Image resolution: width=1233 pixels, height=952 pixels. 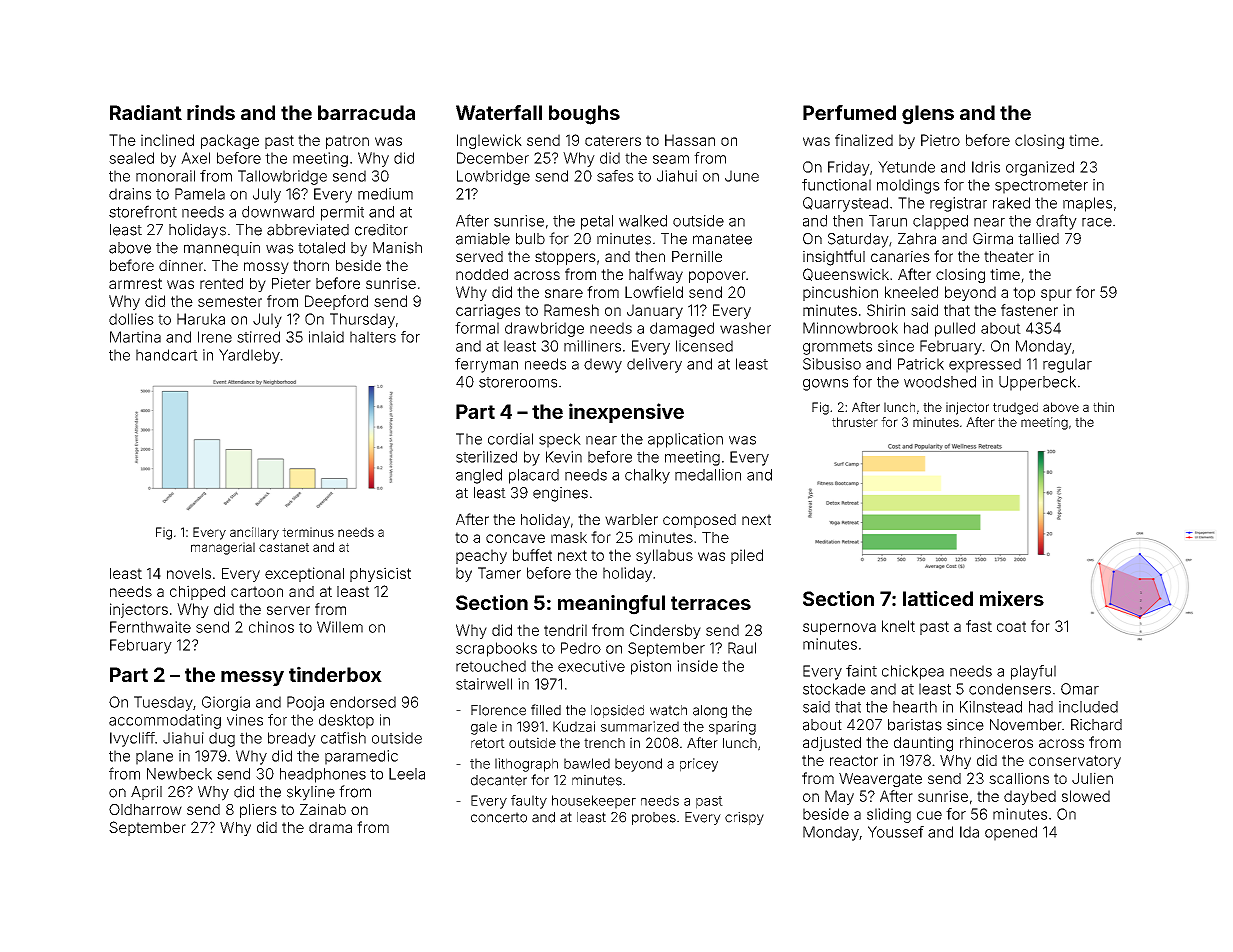 I want to click on Radiant, so click(x=146, y=112).
